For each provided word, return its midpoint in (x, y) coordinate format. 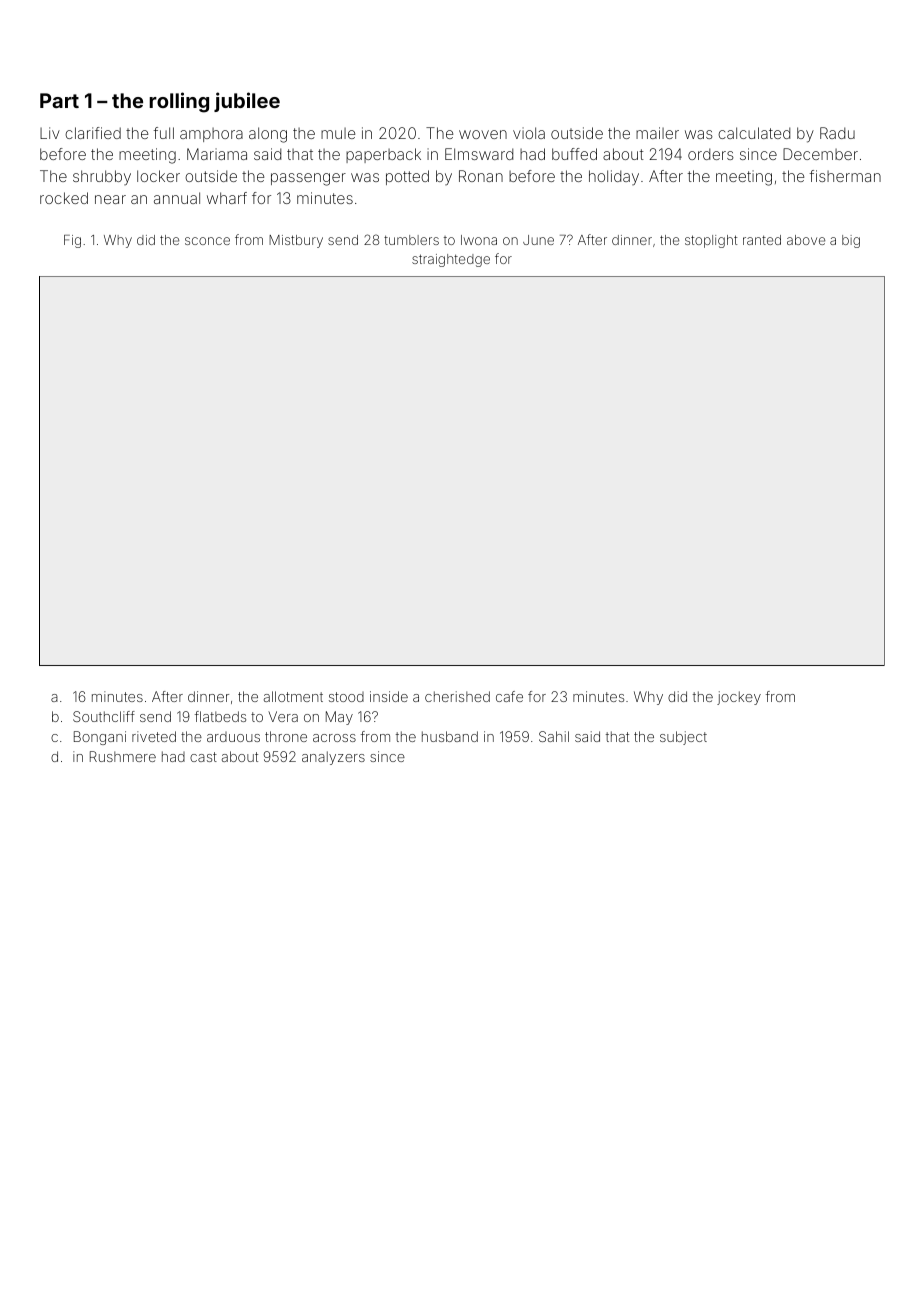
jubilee (247, 102)
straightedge (451, 260)
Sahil (554, 736)
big (851, 241)
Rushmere (123, 756)
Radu (837, 133)
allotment (293, 696)
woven (483, 134)
